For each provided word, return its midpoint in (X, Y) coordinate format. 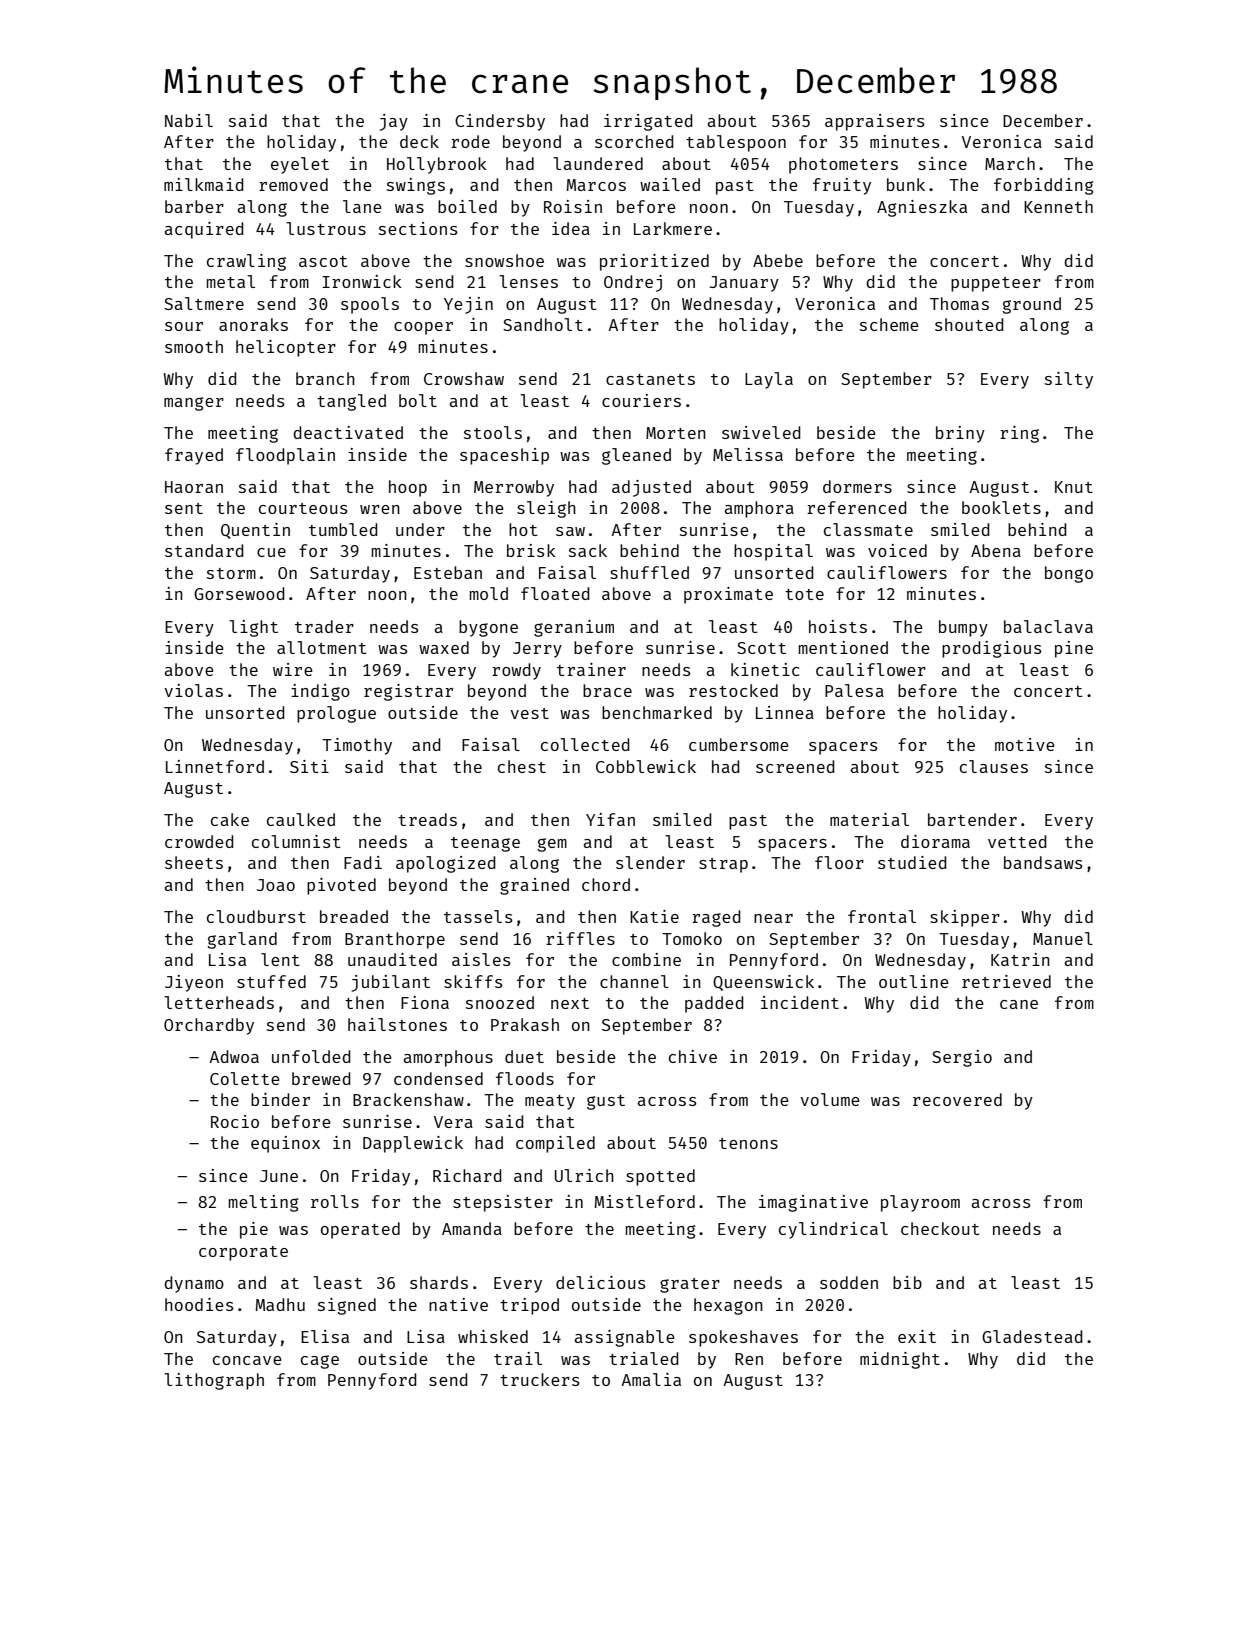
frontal (882, 916)
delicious (600, 1282)
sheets (194, 862)
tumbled (343, 529)
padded (714, 1004)
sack (588, 550)
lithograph (214, 1381)
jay (394, 122)
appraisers (874, 122)
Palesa (854, 690)
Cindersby (500, 122)
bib (907, 1282)
